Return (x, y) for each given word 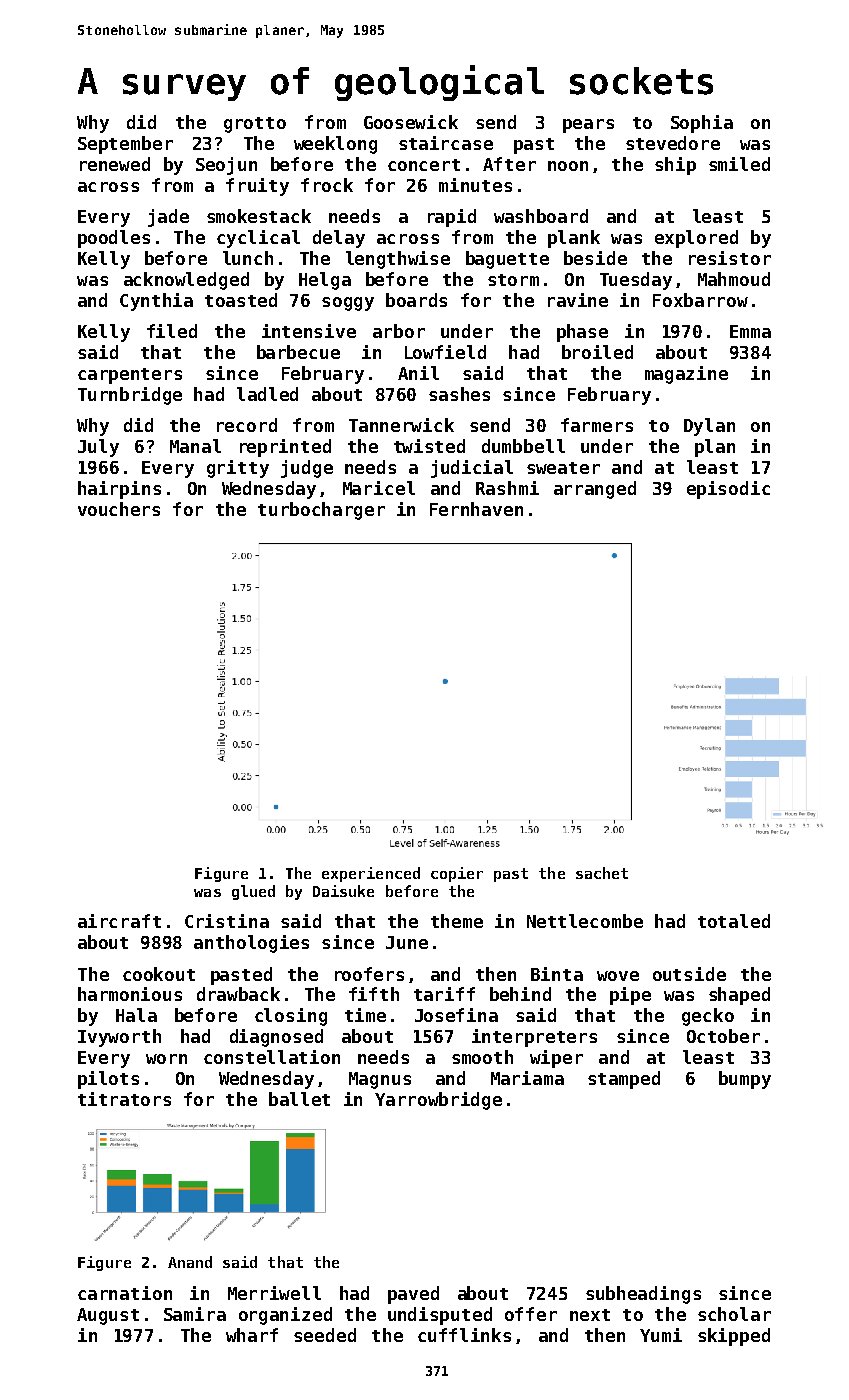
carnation (125, 1293)
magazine (686, 375)
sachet (602, 873)
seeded (325, 1335)
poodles (114, 239)
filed (172, 331)
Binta (557, 974)
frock (327, 185)
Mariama (527, 1078)
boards (416, 300)
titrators (124, 1099)
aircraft (119, 921)
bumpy (745, 1080)
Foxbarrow (700, 300)
